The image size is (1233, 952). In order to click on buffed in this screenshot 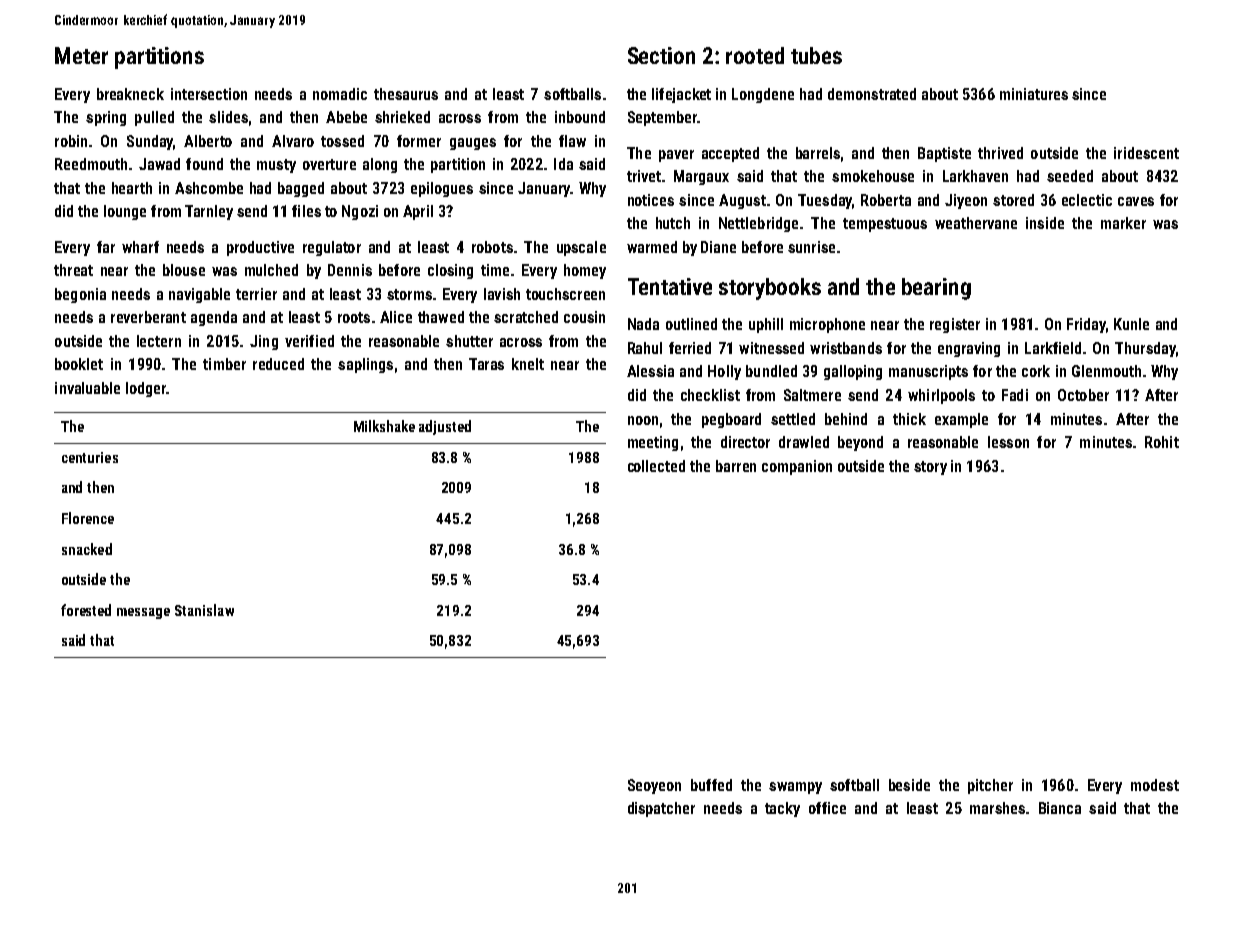, I will do `click(711, 785)`.
